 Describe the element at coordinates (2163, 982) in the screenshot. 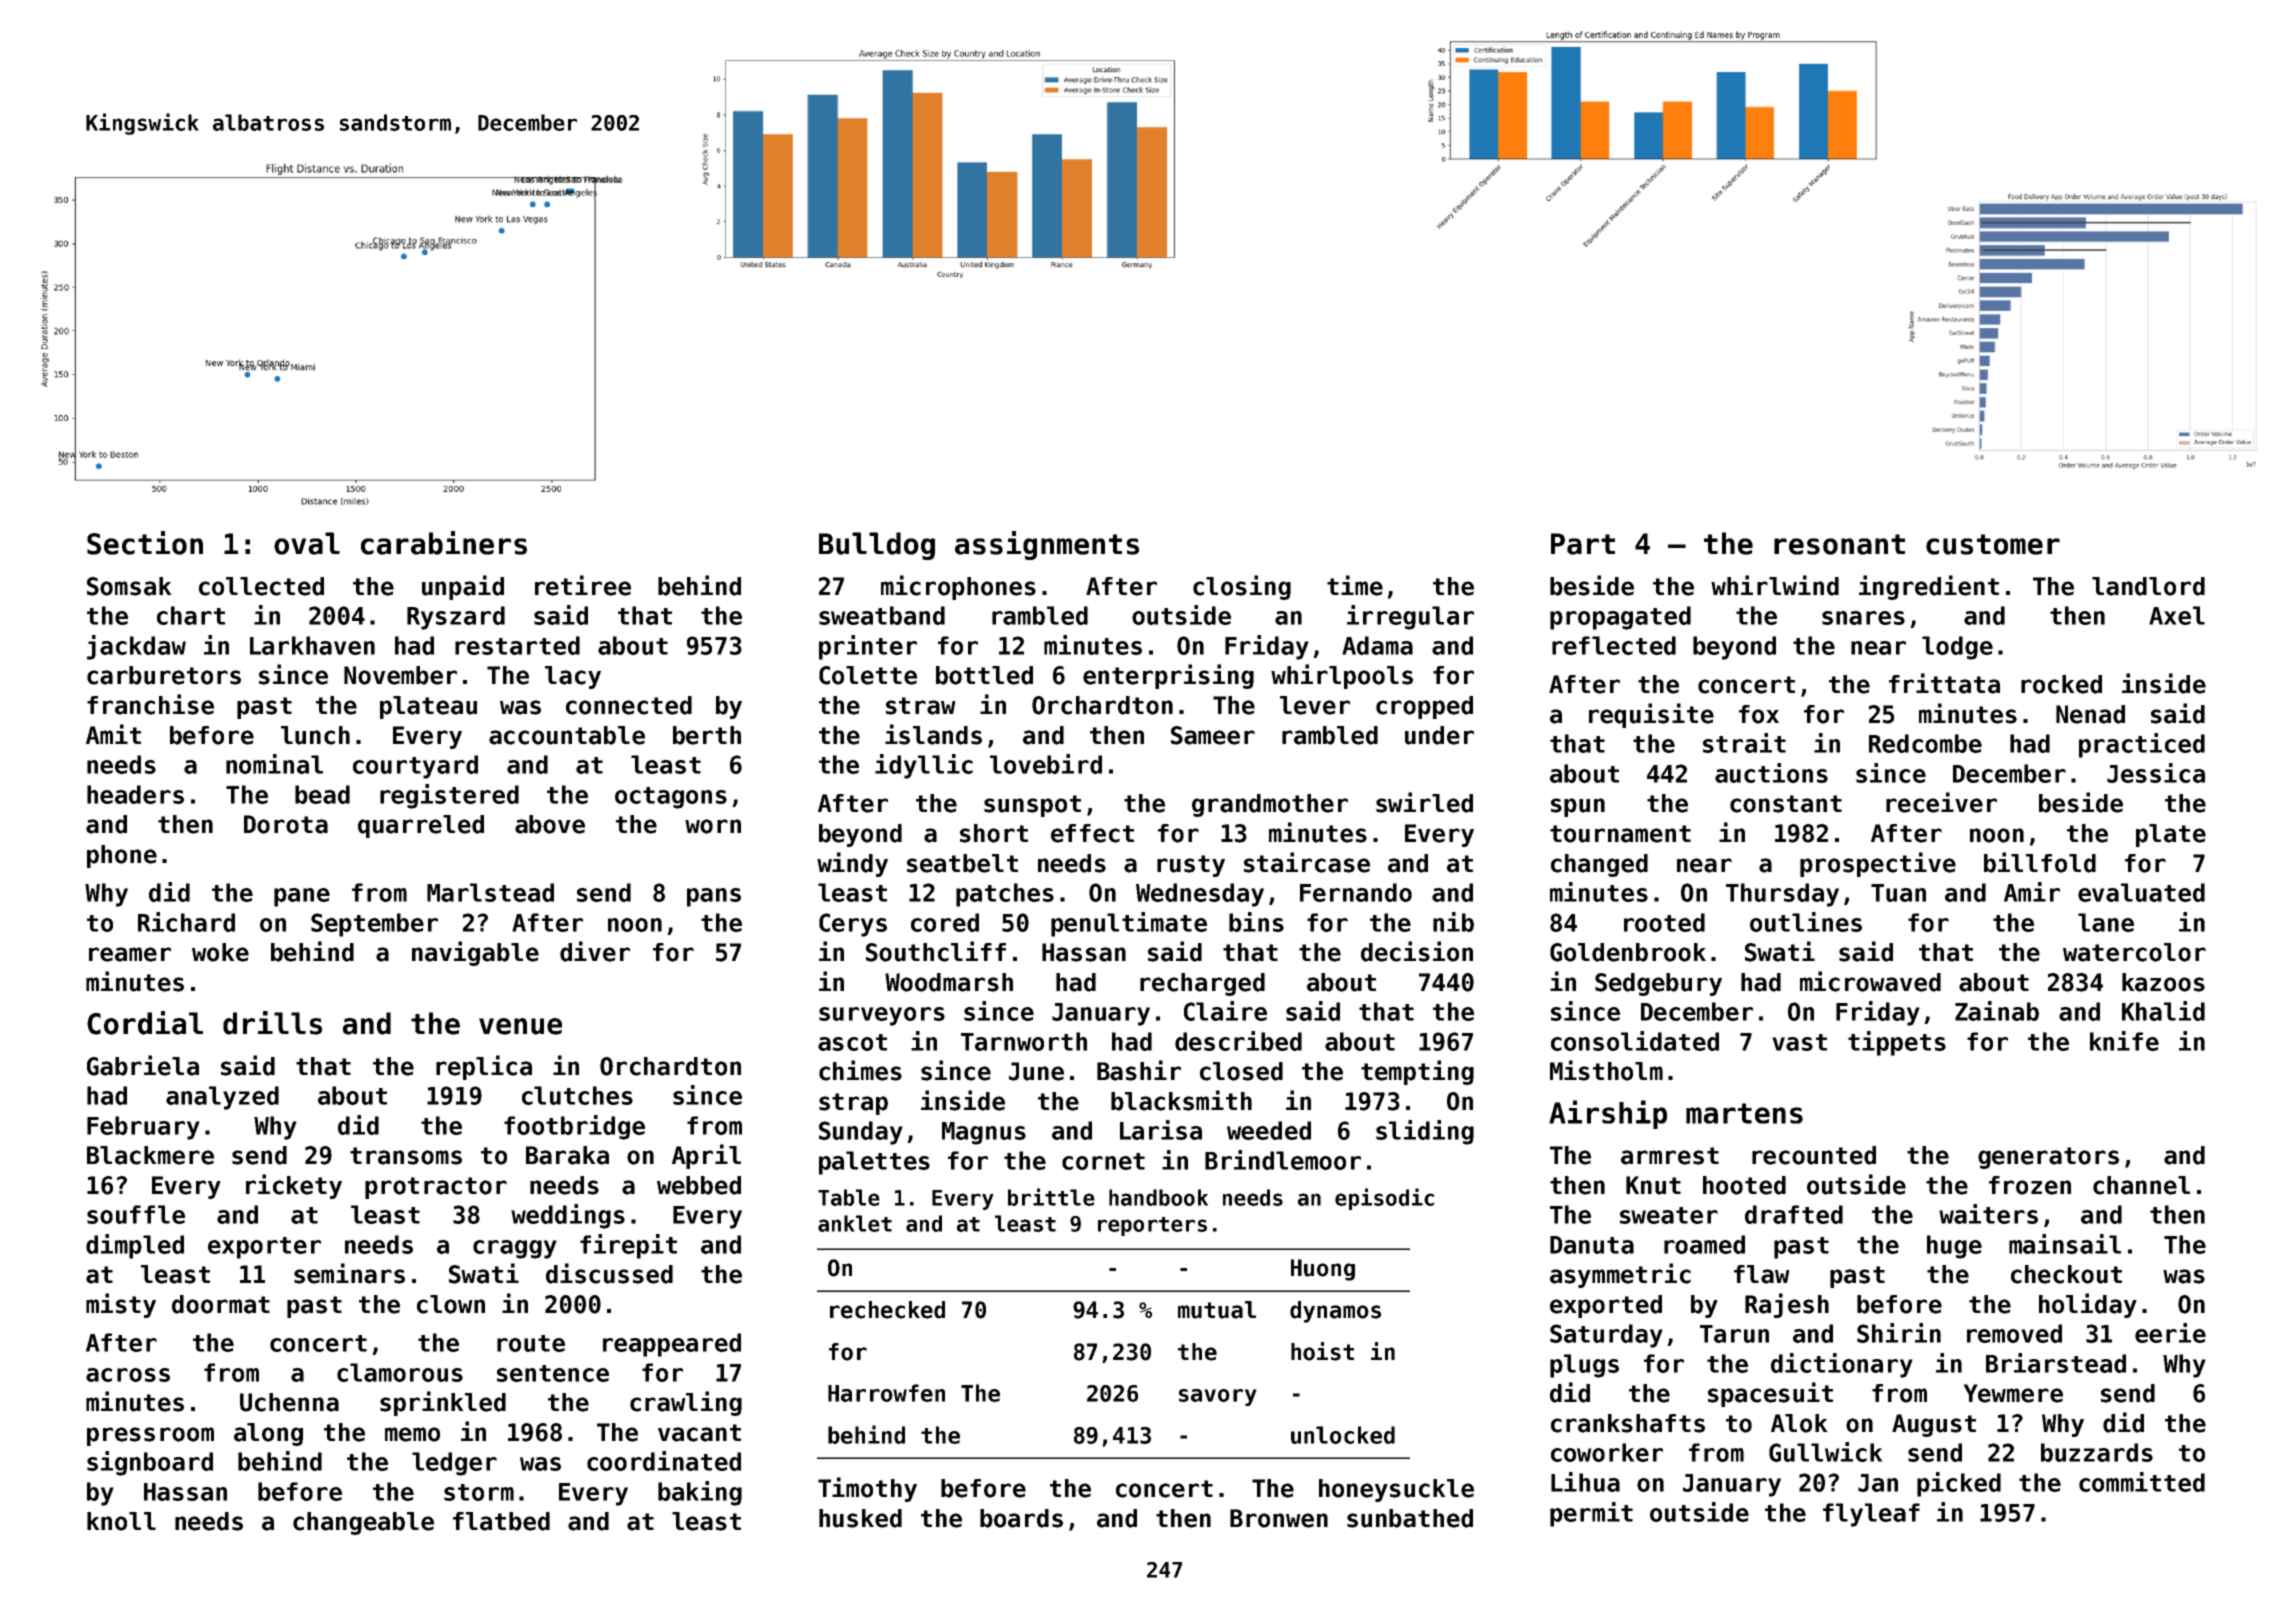

I see `kazoos` at that location.
